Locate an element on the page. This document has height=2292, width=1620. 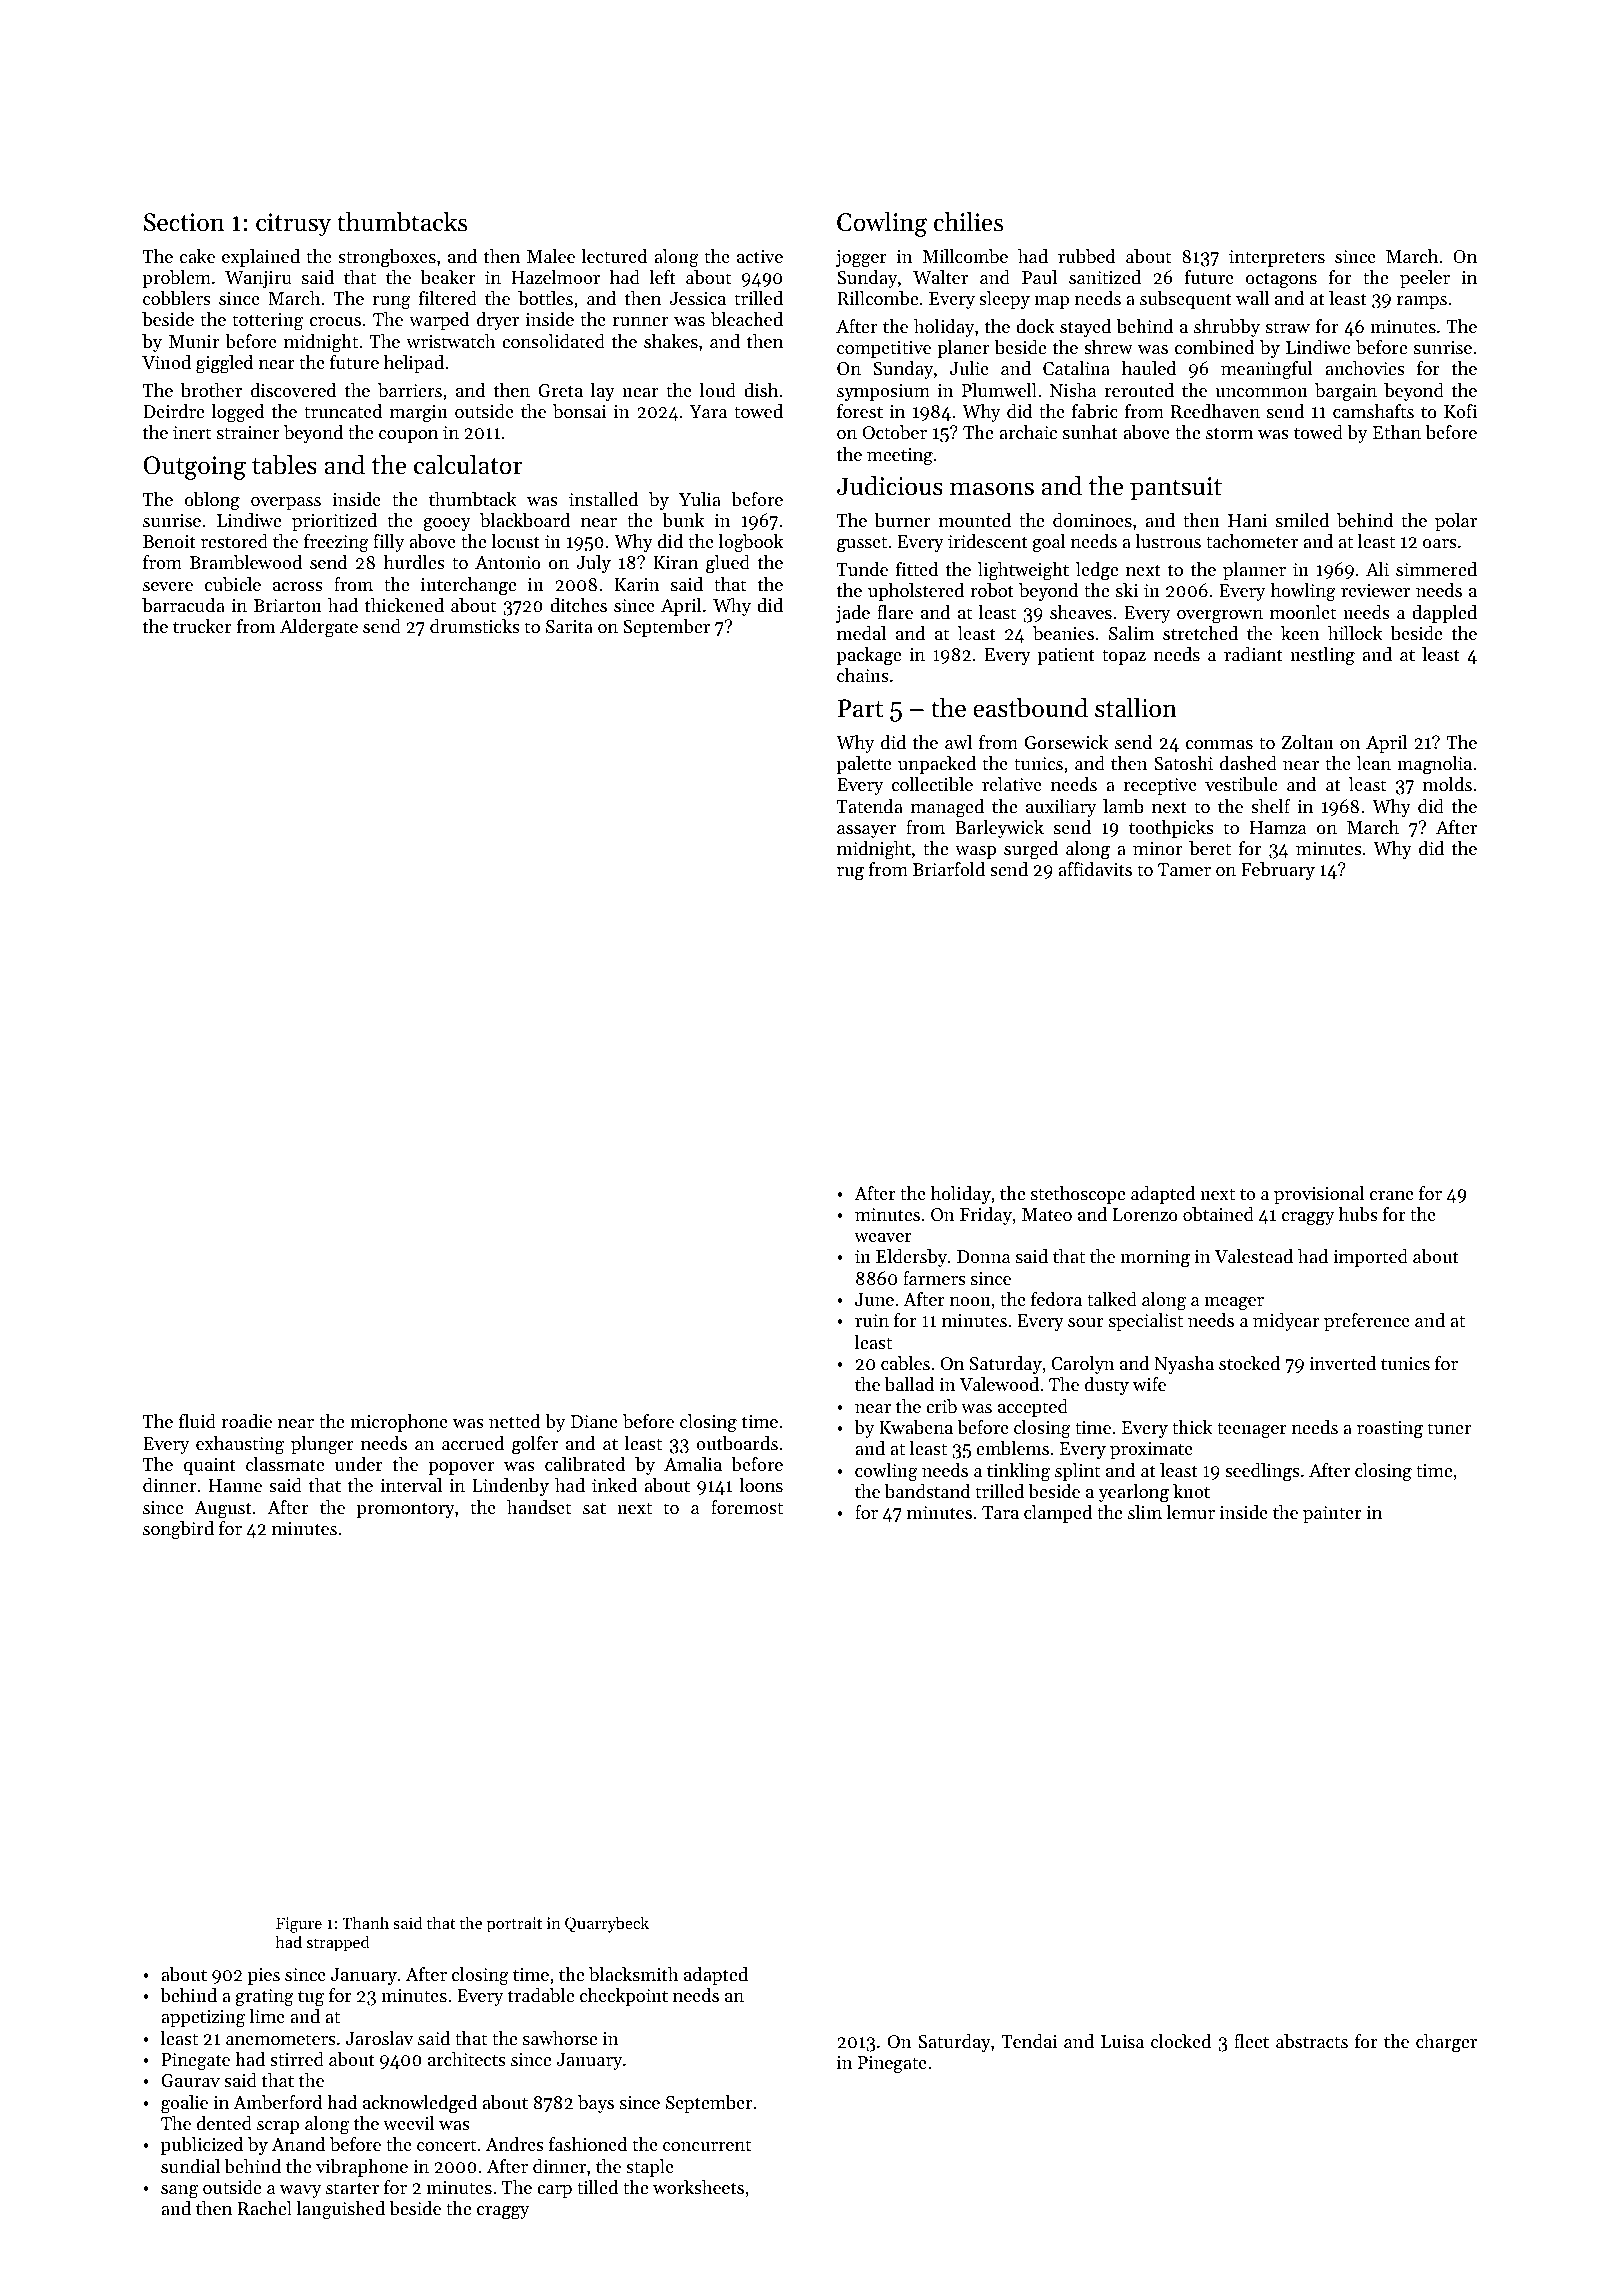
worksheets is located at coordinates (698, 2187).
